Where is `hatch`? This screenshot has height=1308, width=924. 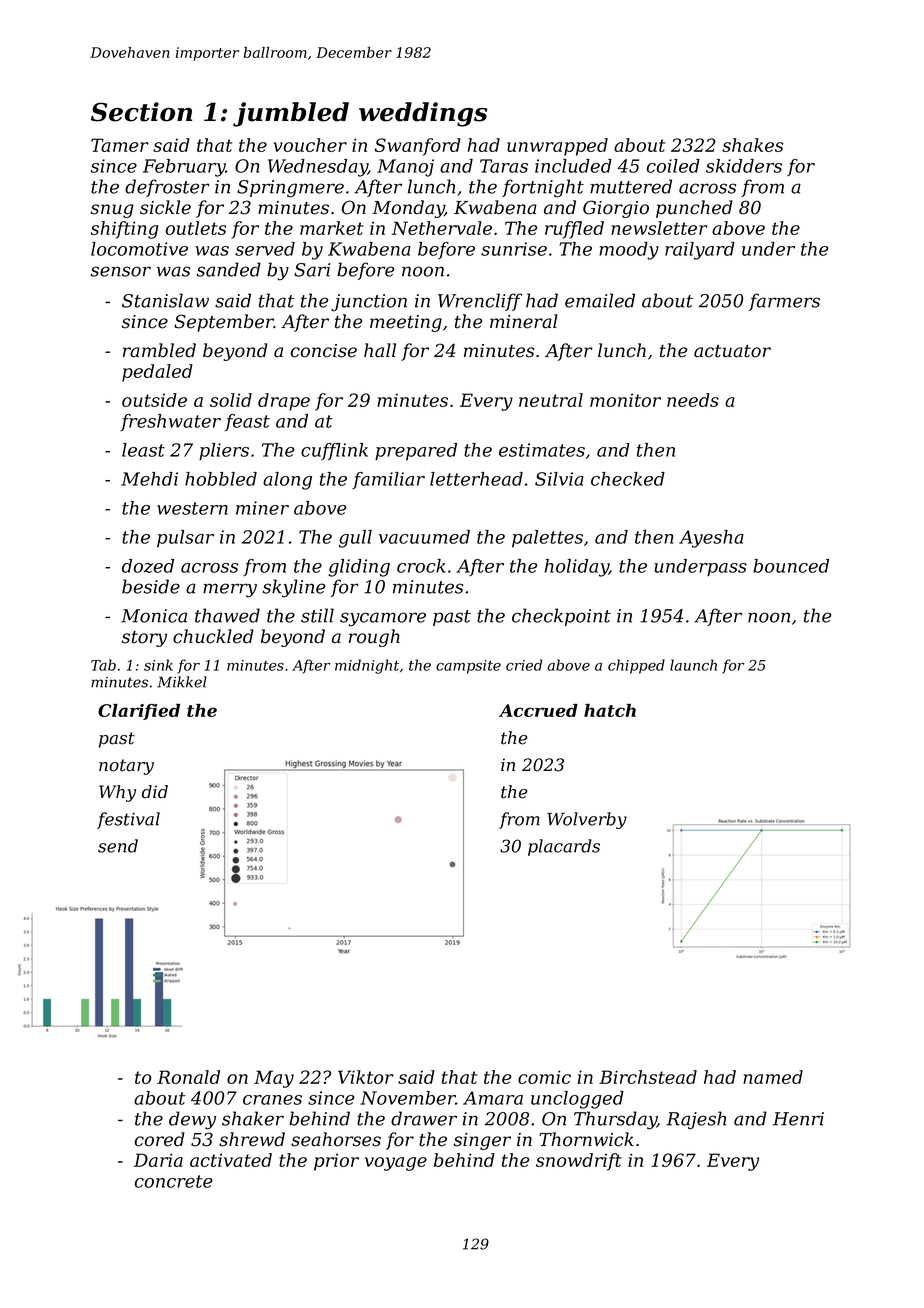
hatch is located at coordinates (610, 710).
